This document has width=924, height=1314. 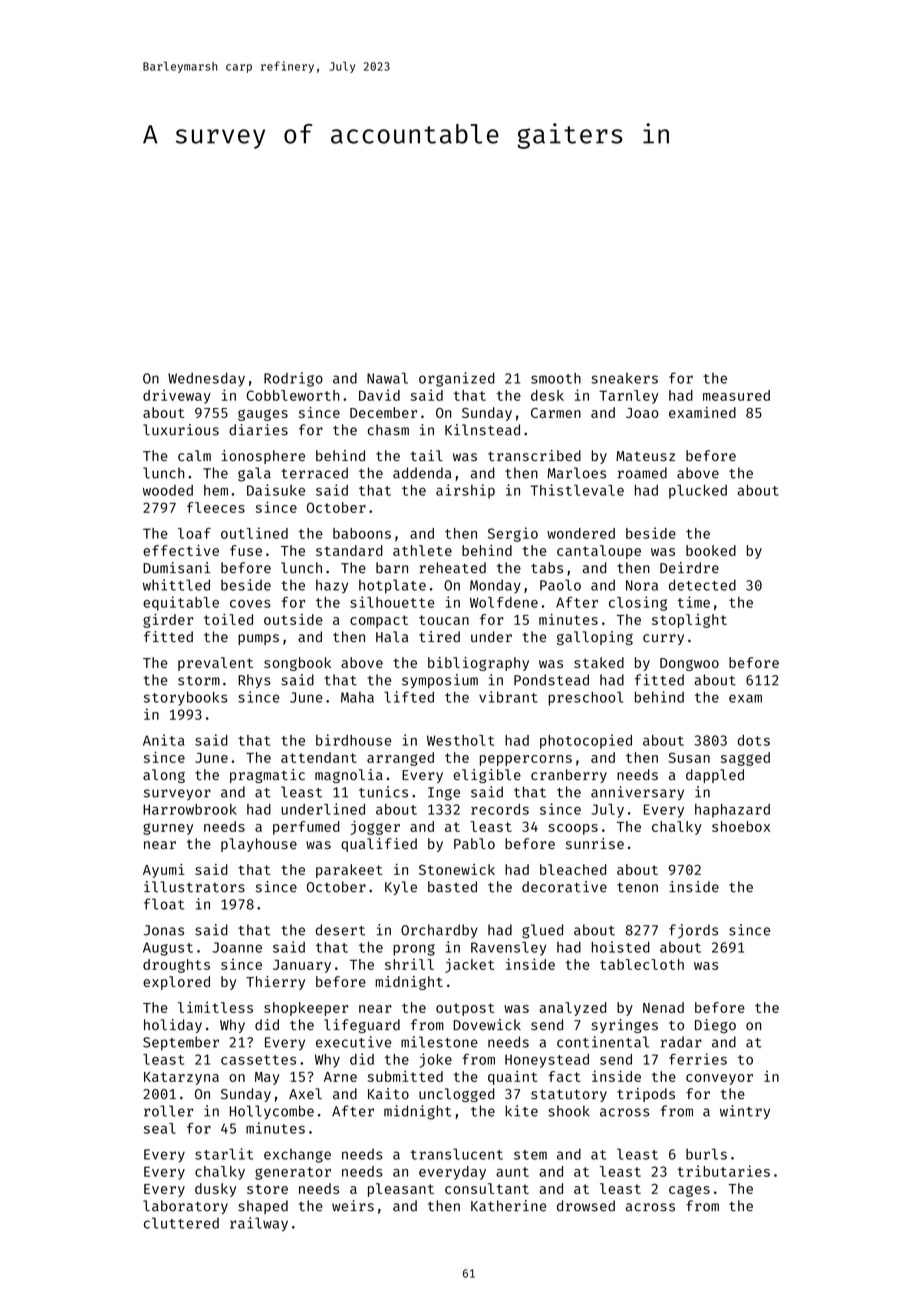 I want to click on equitable, so click(x=181, y=603).
